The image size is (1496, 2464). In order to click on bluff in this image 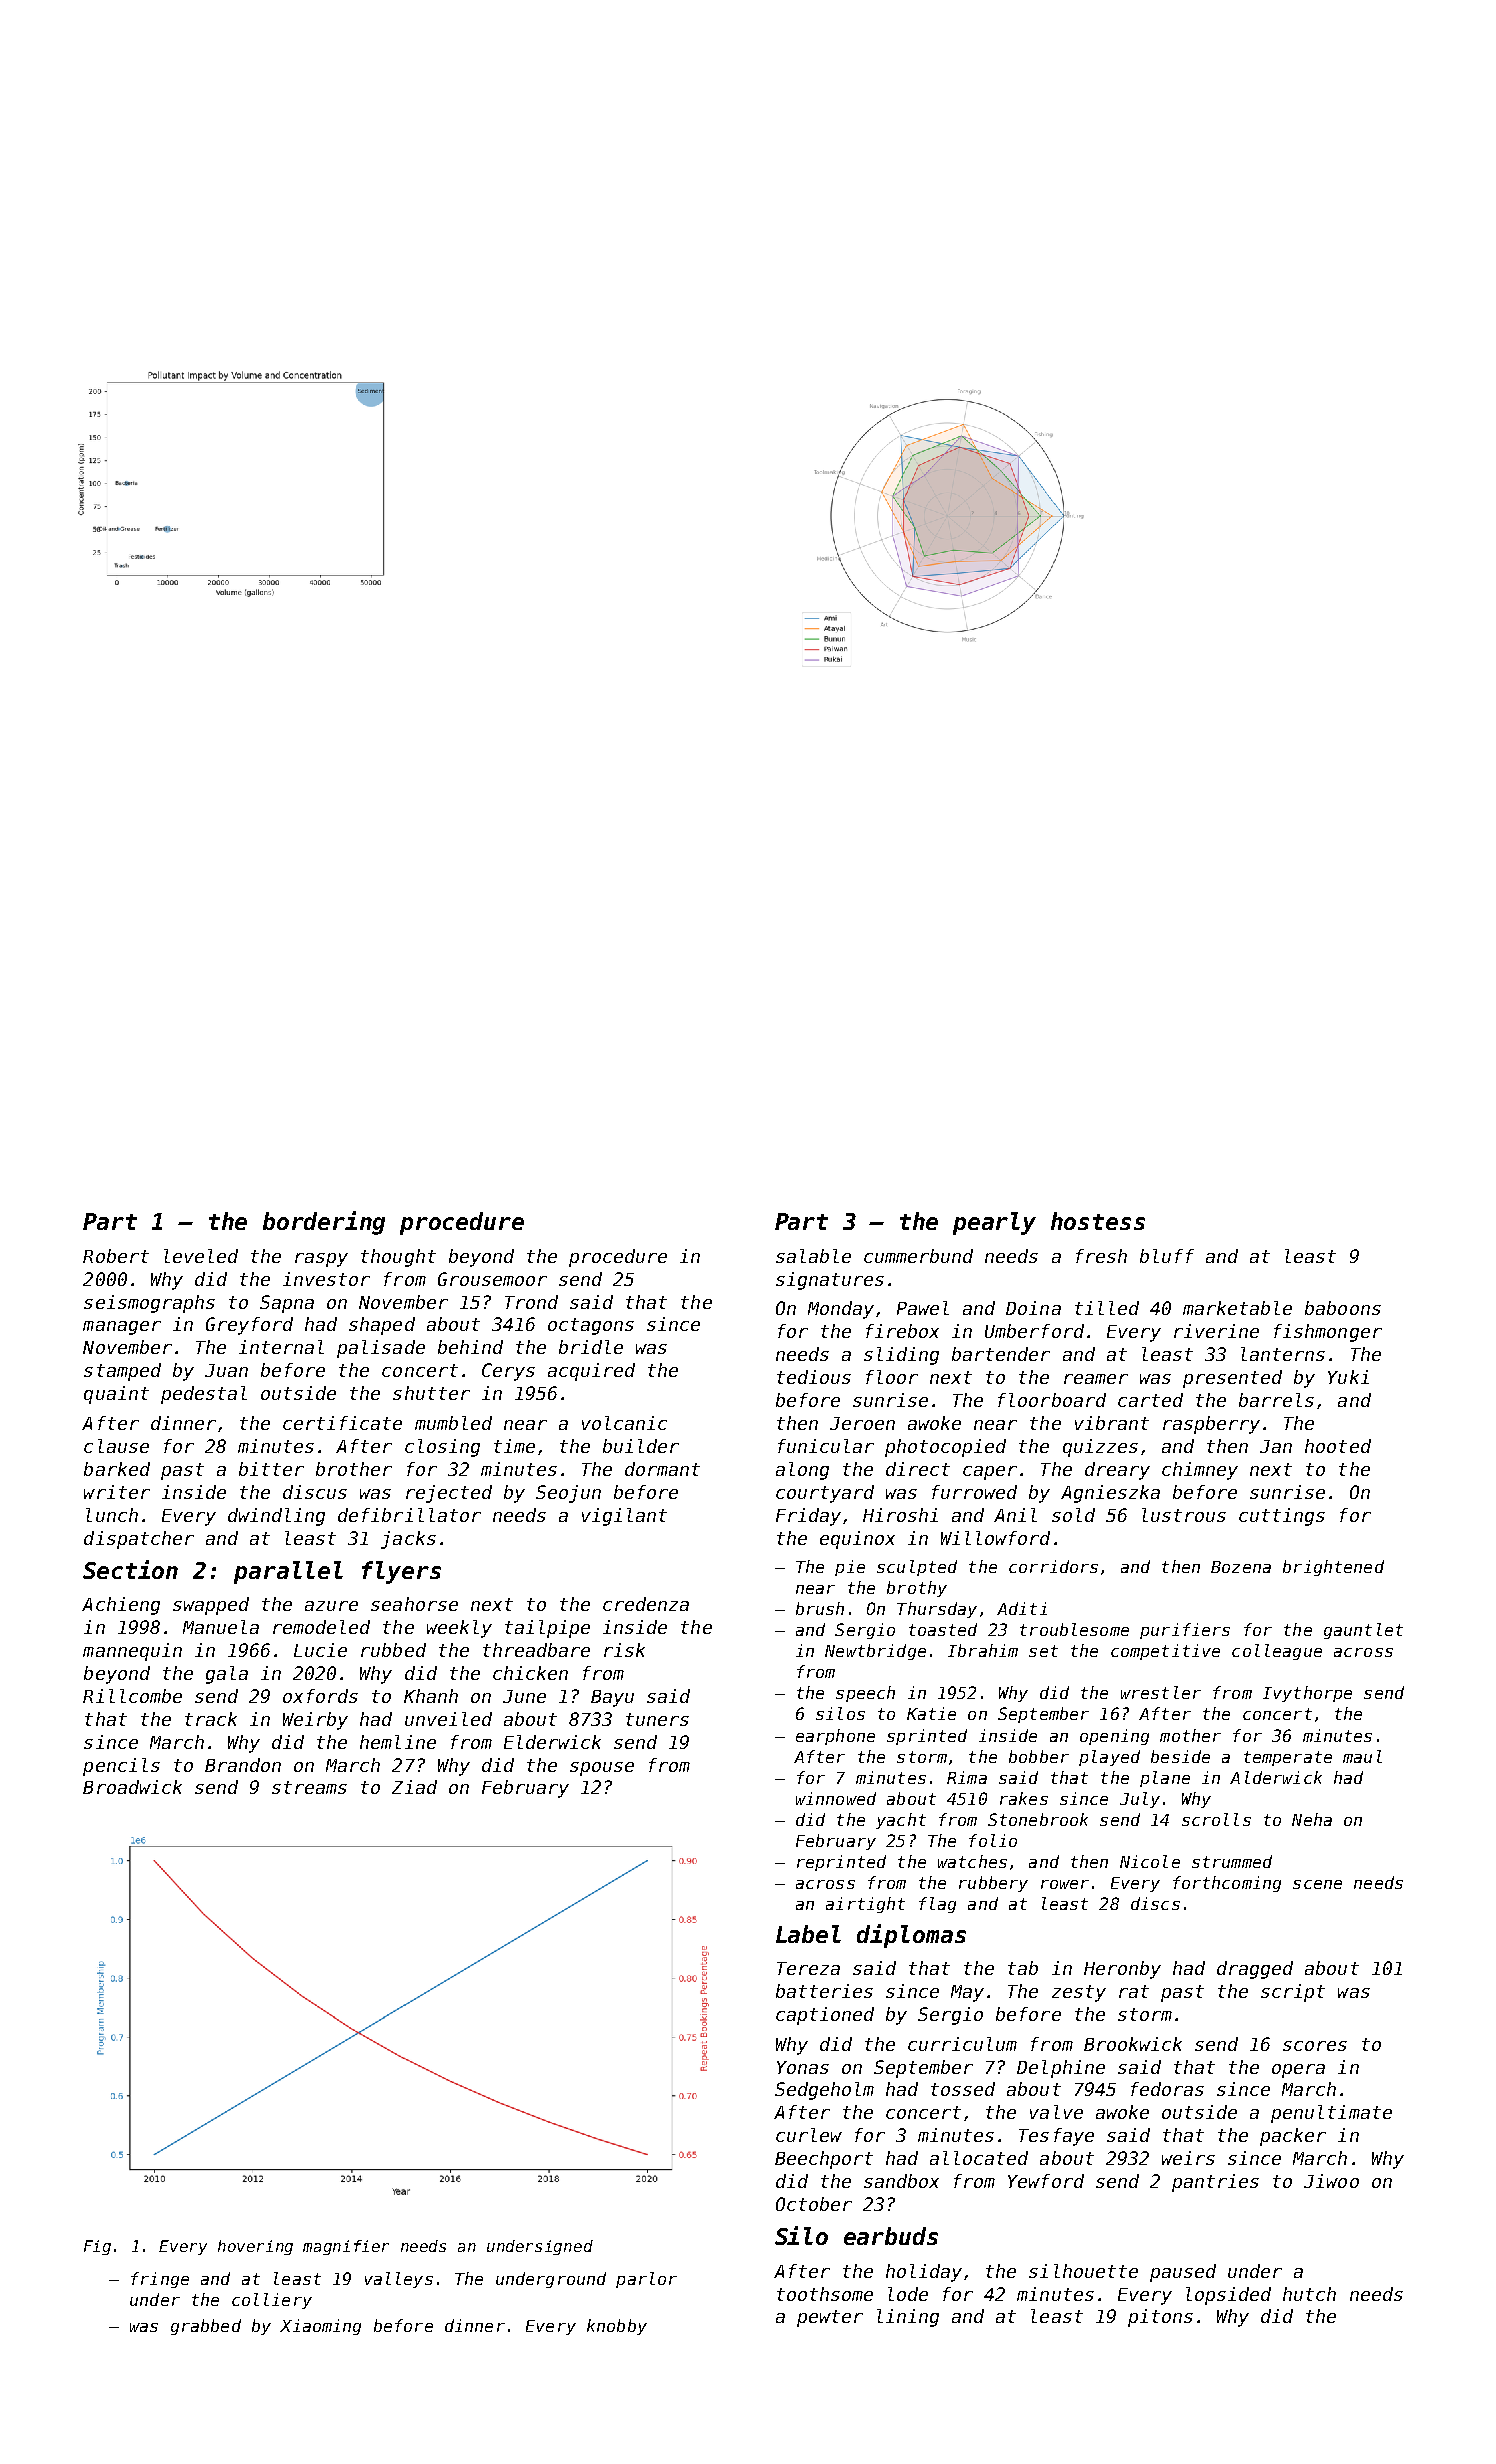, I will do `click(1167, 1256)`.
